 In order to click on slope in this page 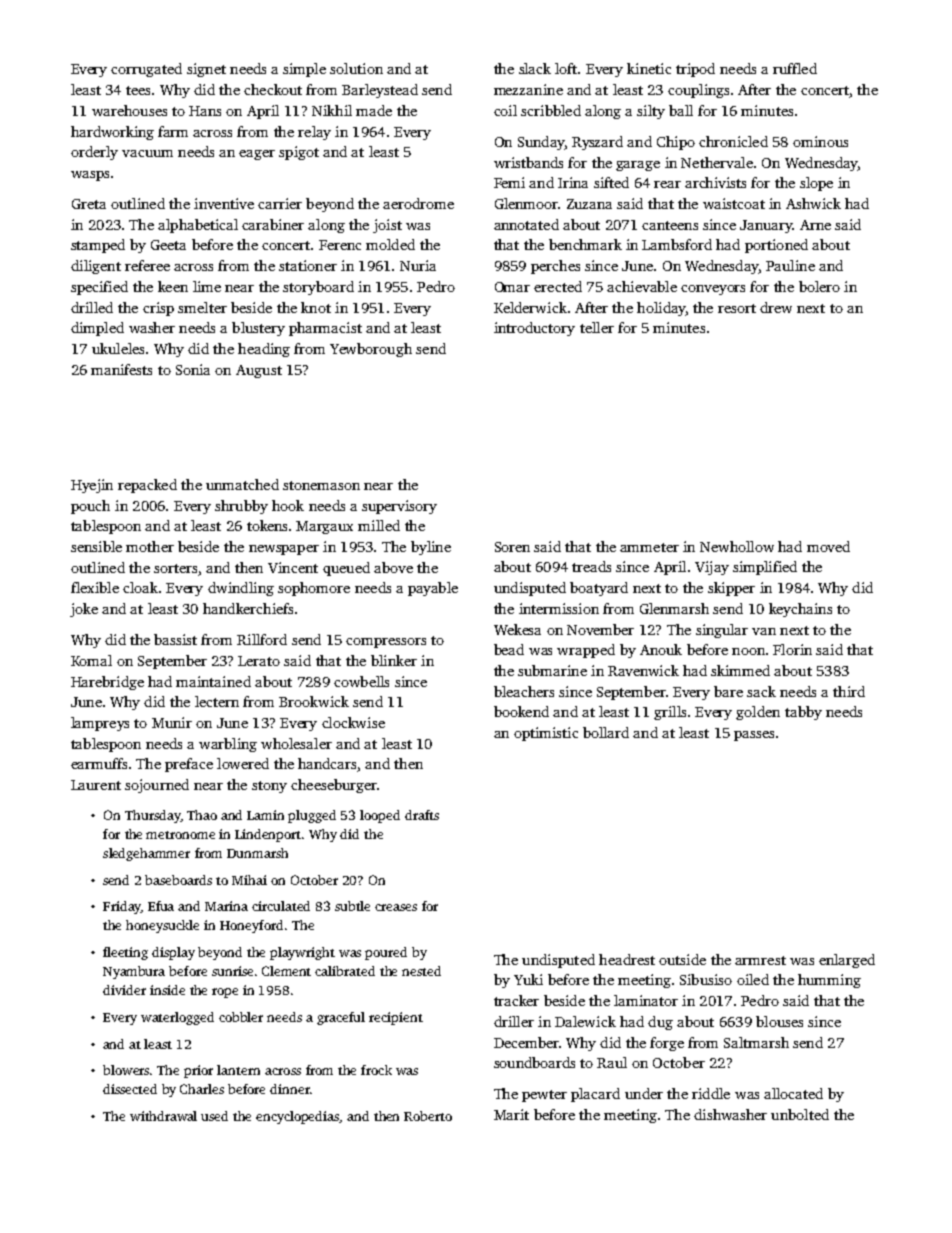, I will do `click(816, 184)`.
